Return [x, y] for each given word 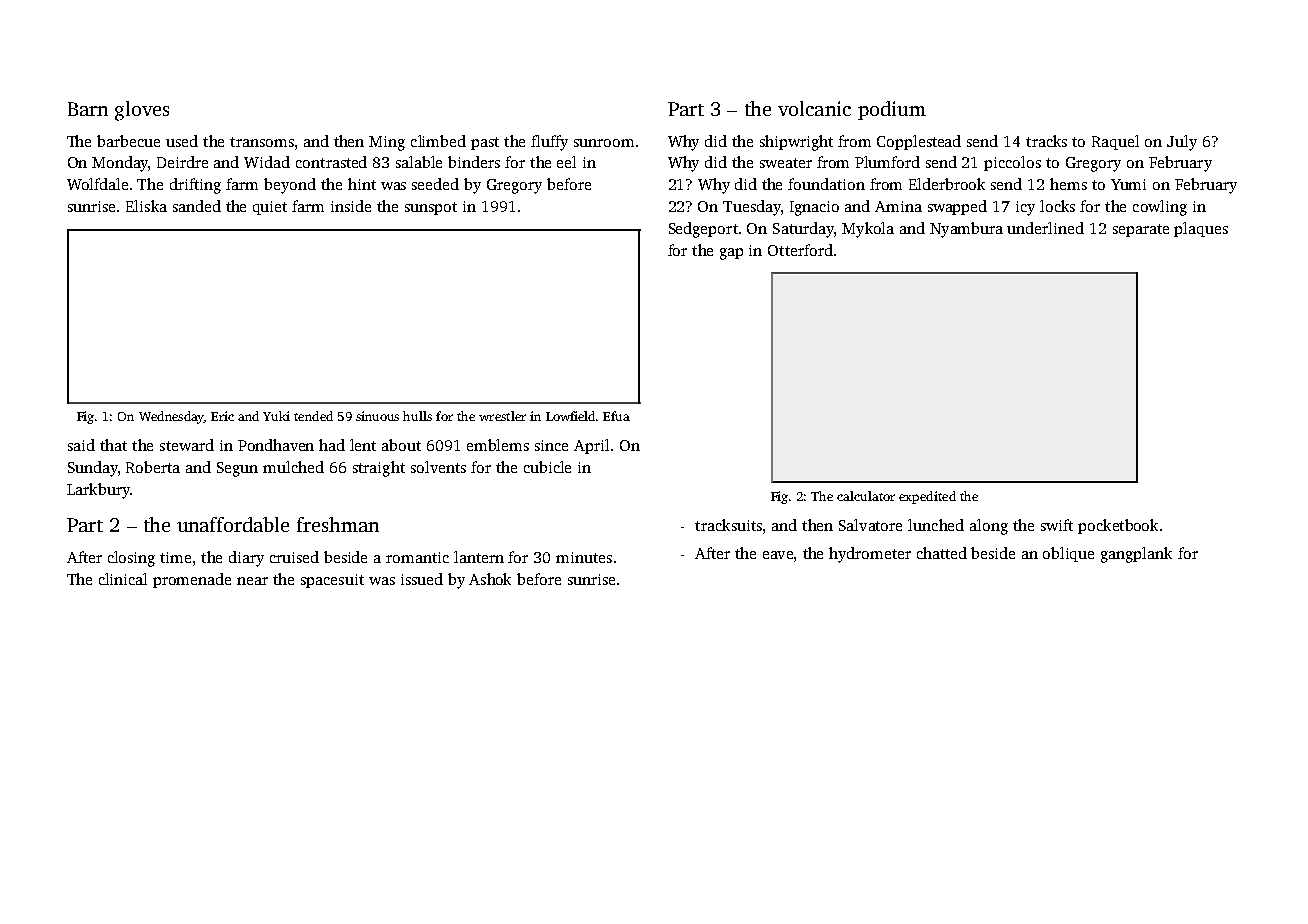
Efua [616, 416]
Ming [387, 143]
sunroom [604, 143]
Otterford [800, 250]
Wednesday [171, 417]
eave [778, 555]
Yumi [1128, 184]
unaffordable [233, 524]
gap [731, 254]
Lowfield [570, 416]
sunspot [431, 208]
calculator [866, 496]
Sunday [93, 469]
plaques [1201, 229]
